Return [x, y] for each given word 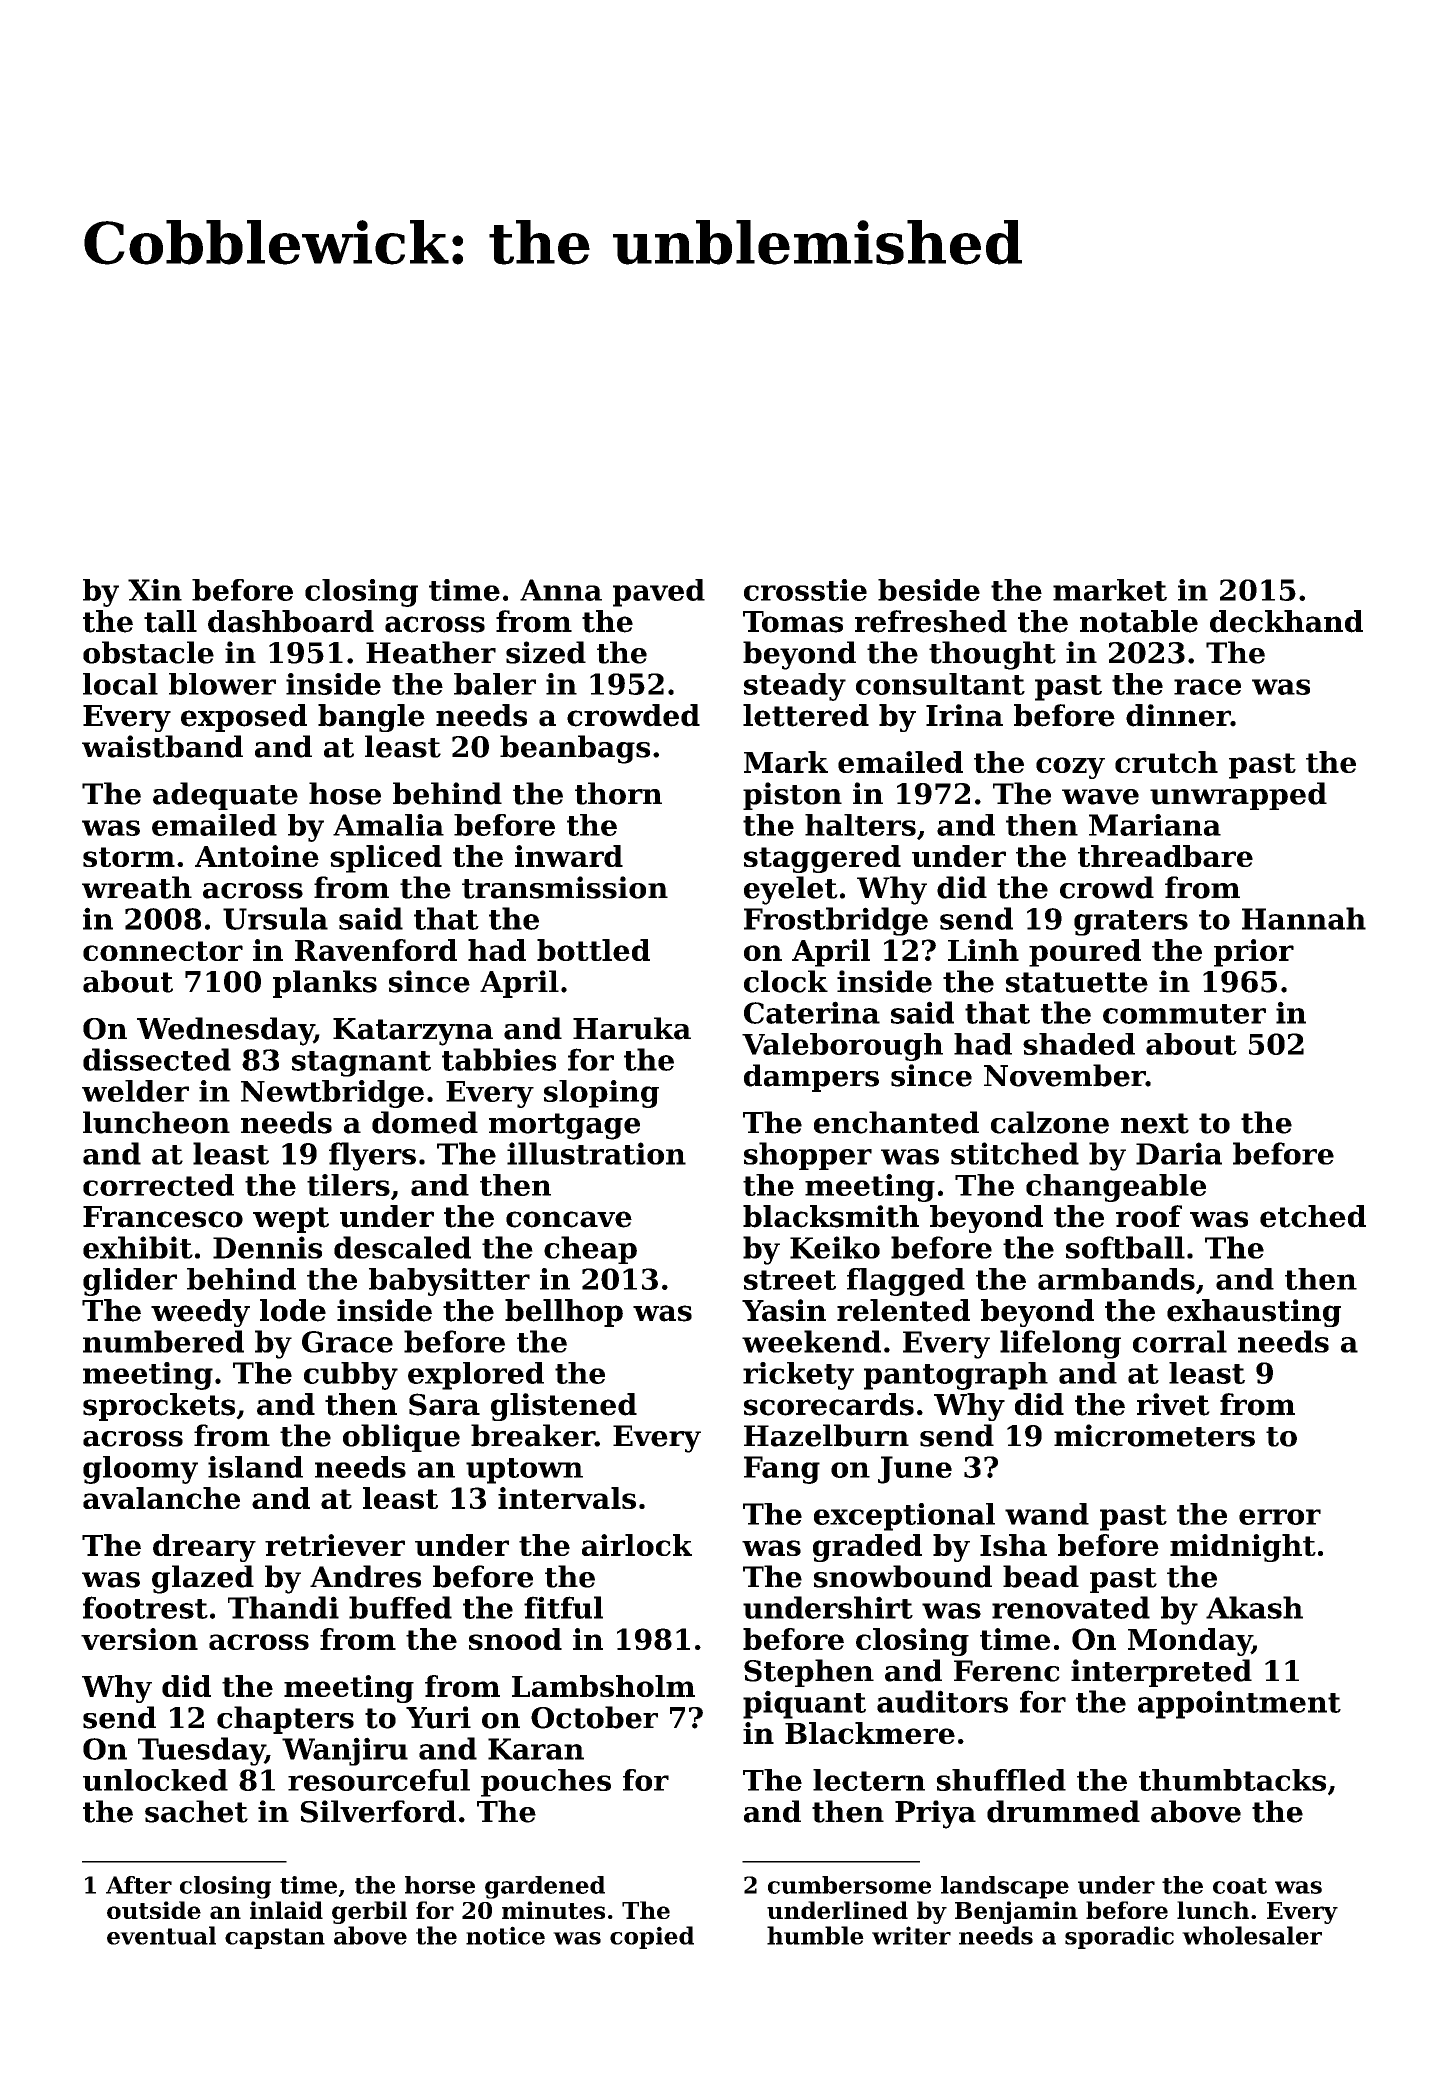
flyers [372, 1156]
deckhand [1286, 621]
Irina [964, 715]
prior [1254, 953]
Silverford [378, 1811]
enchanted [896, 1122]
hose [345, 793]
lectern [869, 1780]
